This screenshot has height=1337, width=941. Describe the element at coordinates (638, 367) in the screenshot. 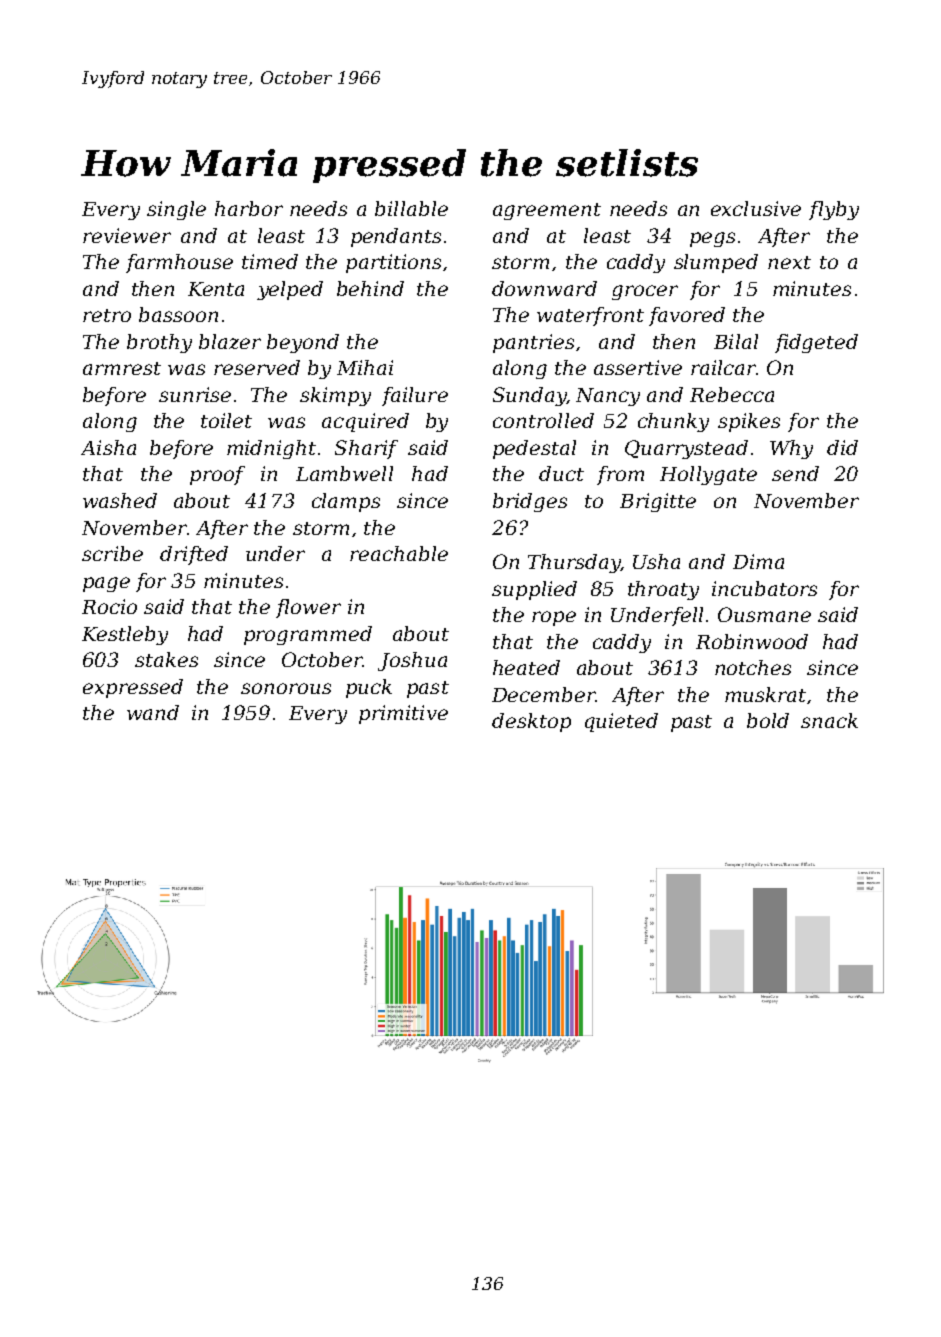

I see `assertive` at that location.
